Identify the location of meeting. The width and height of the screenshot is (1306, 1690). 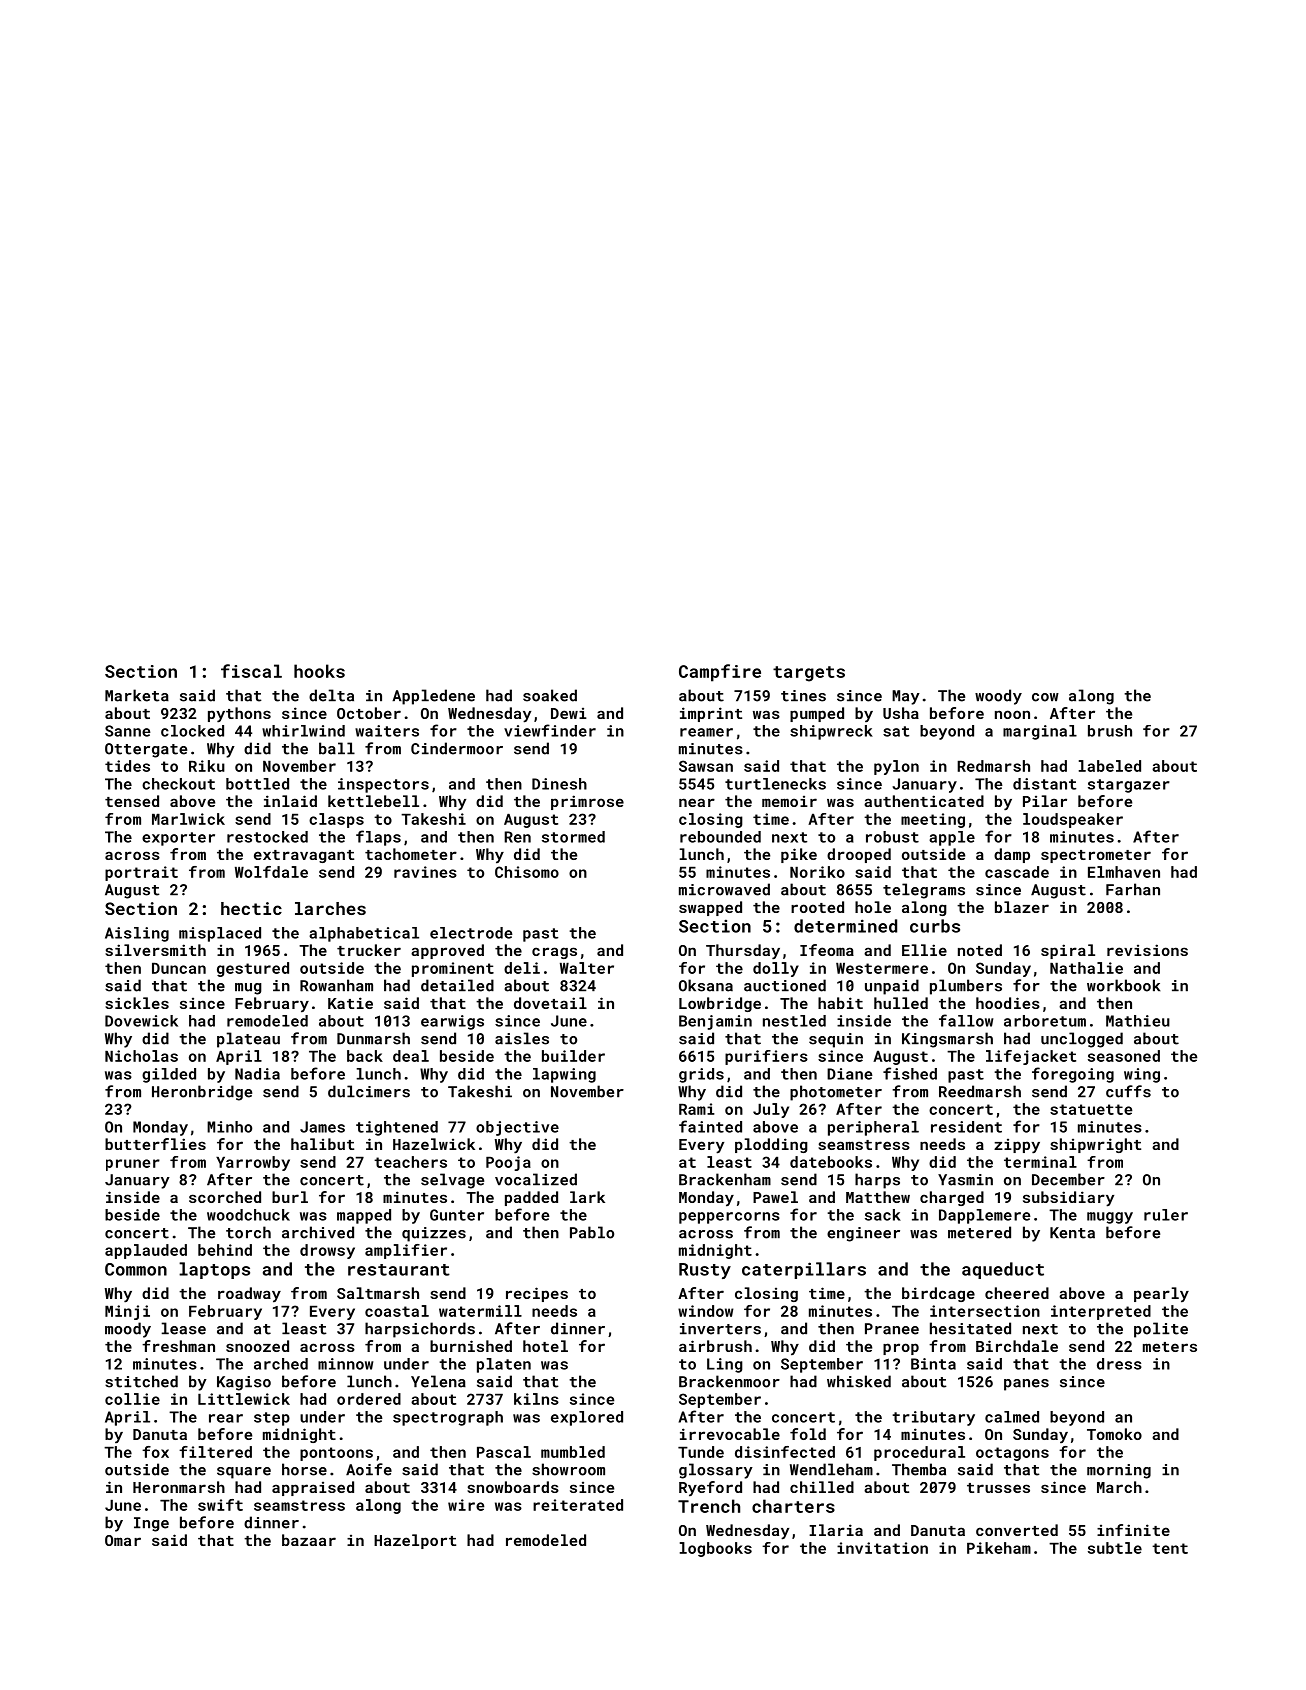
(933, 820).
